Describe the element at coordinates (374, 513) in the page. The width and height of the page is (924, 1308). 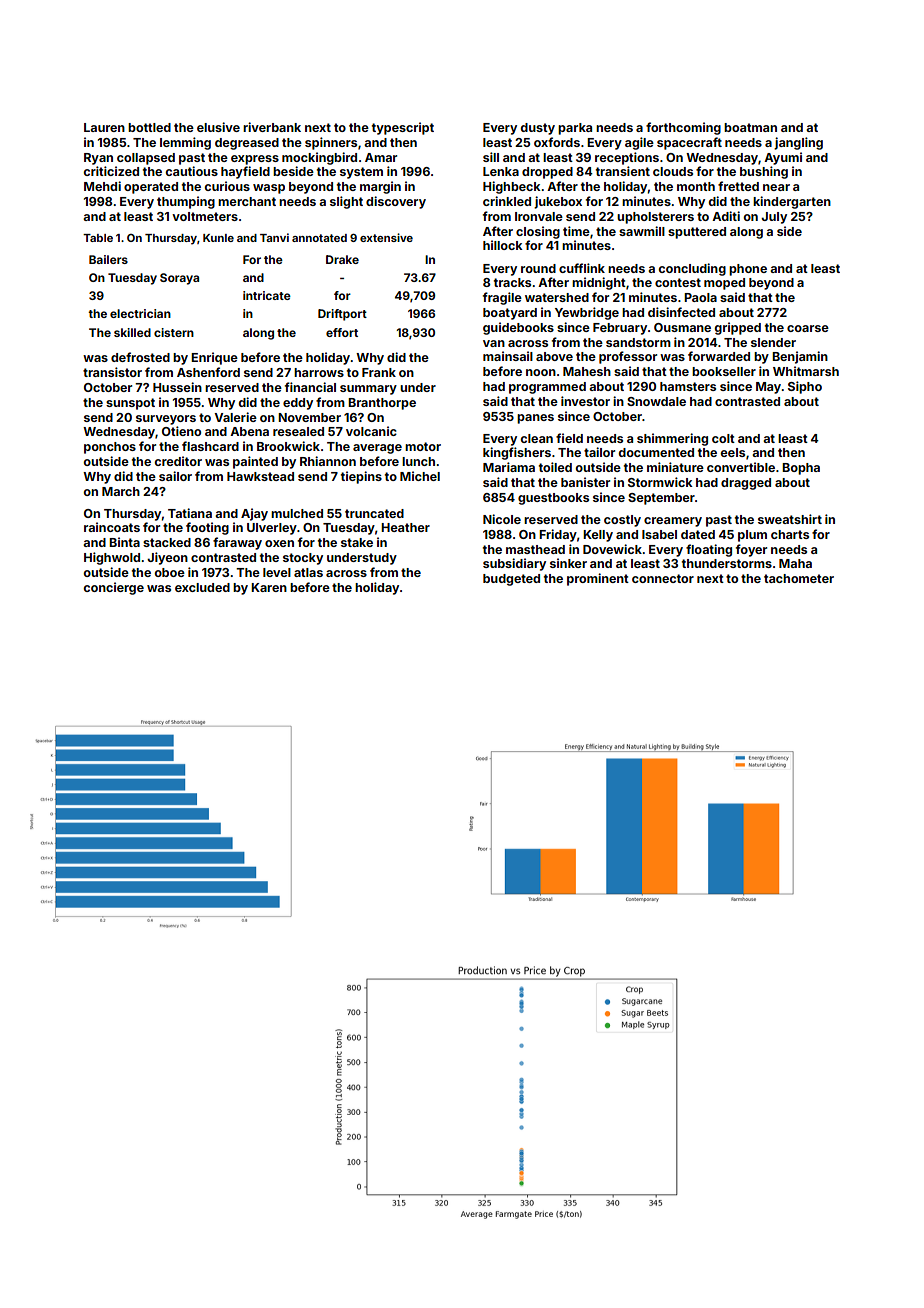
I see `truncated` at that location.
